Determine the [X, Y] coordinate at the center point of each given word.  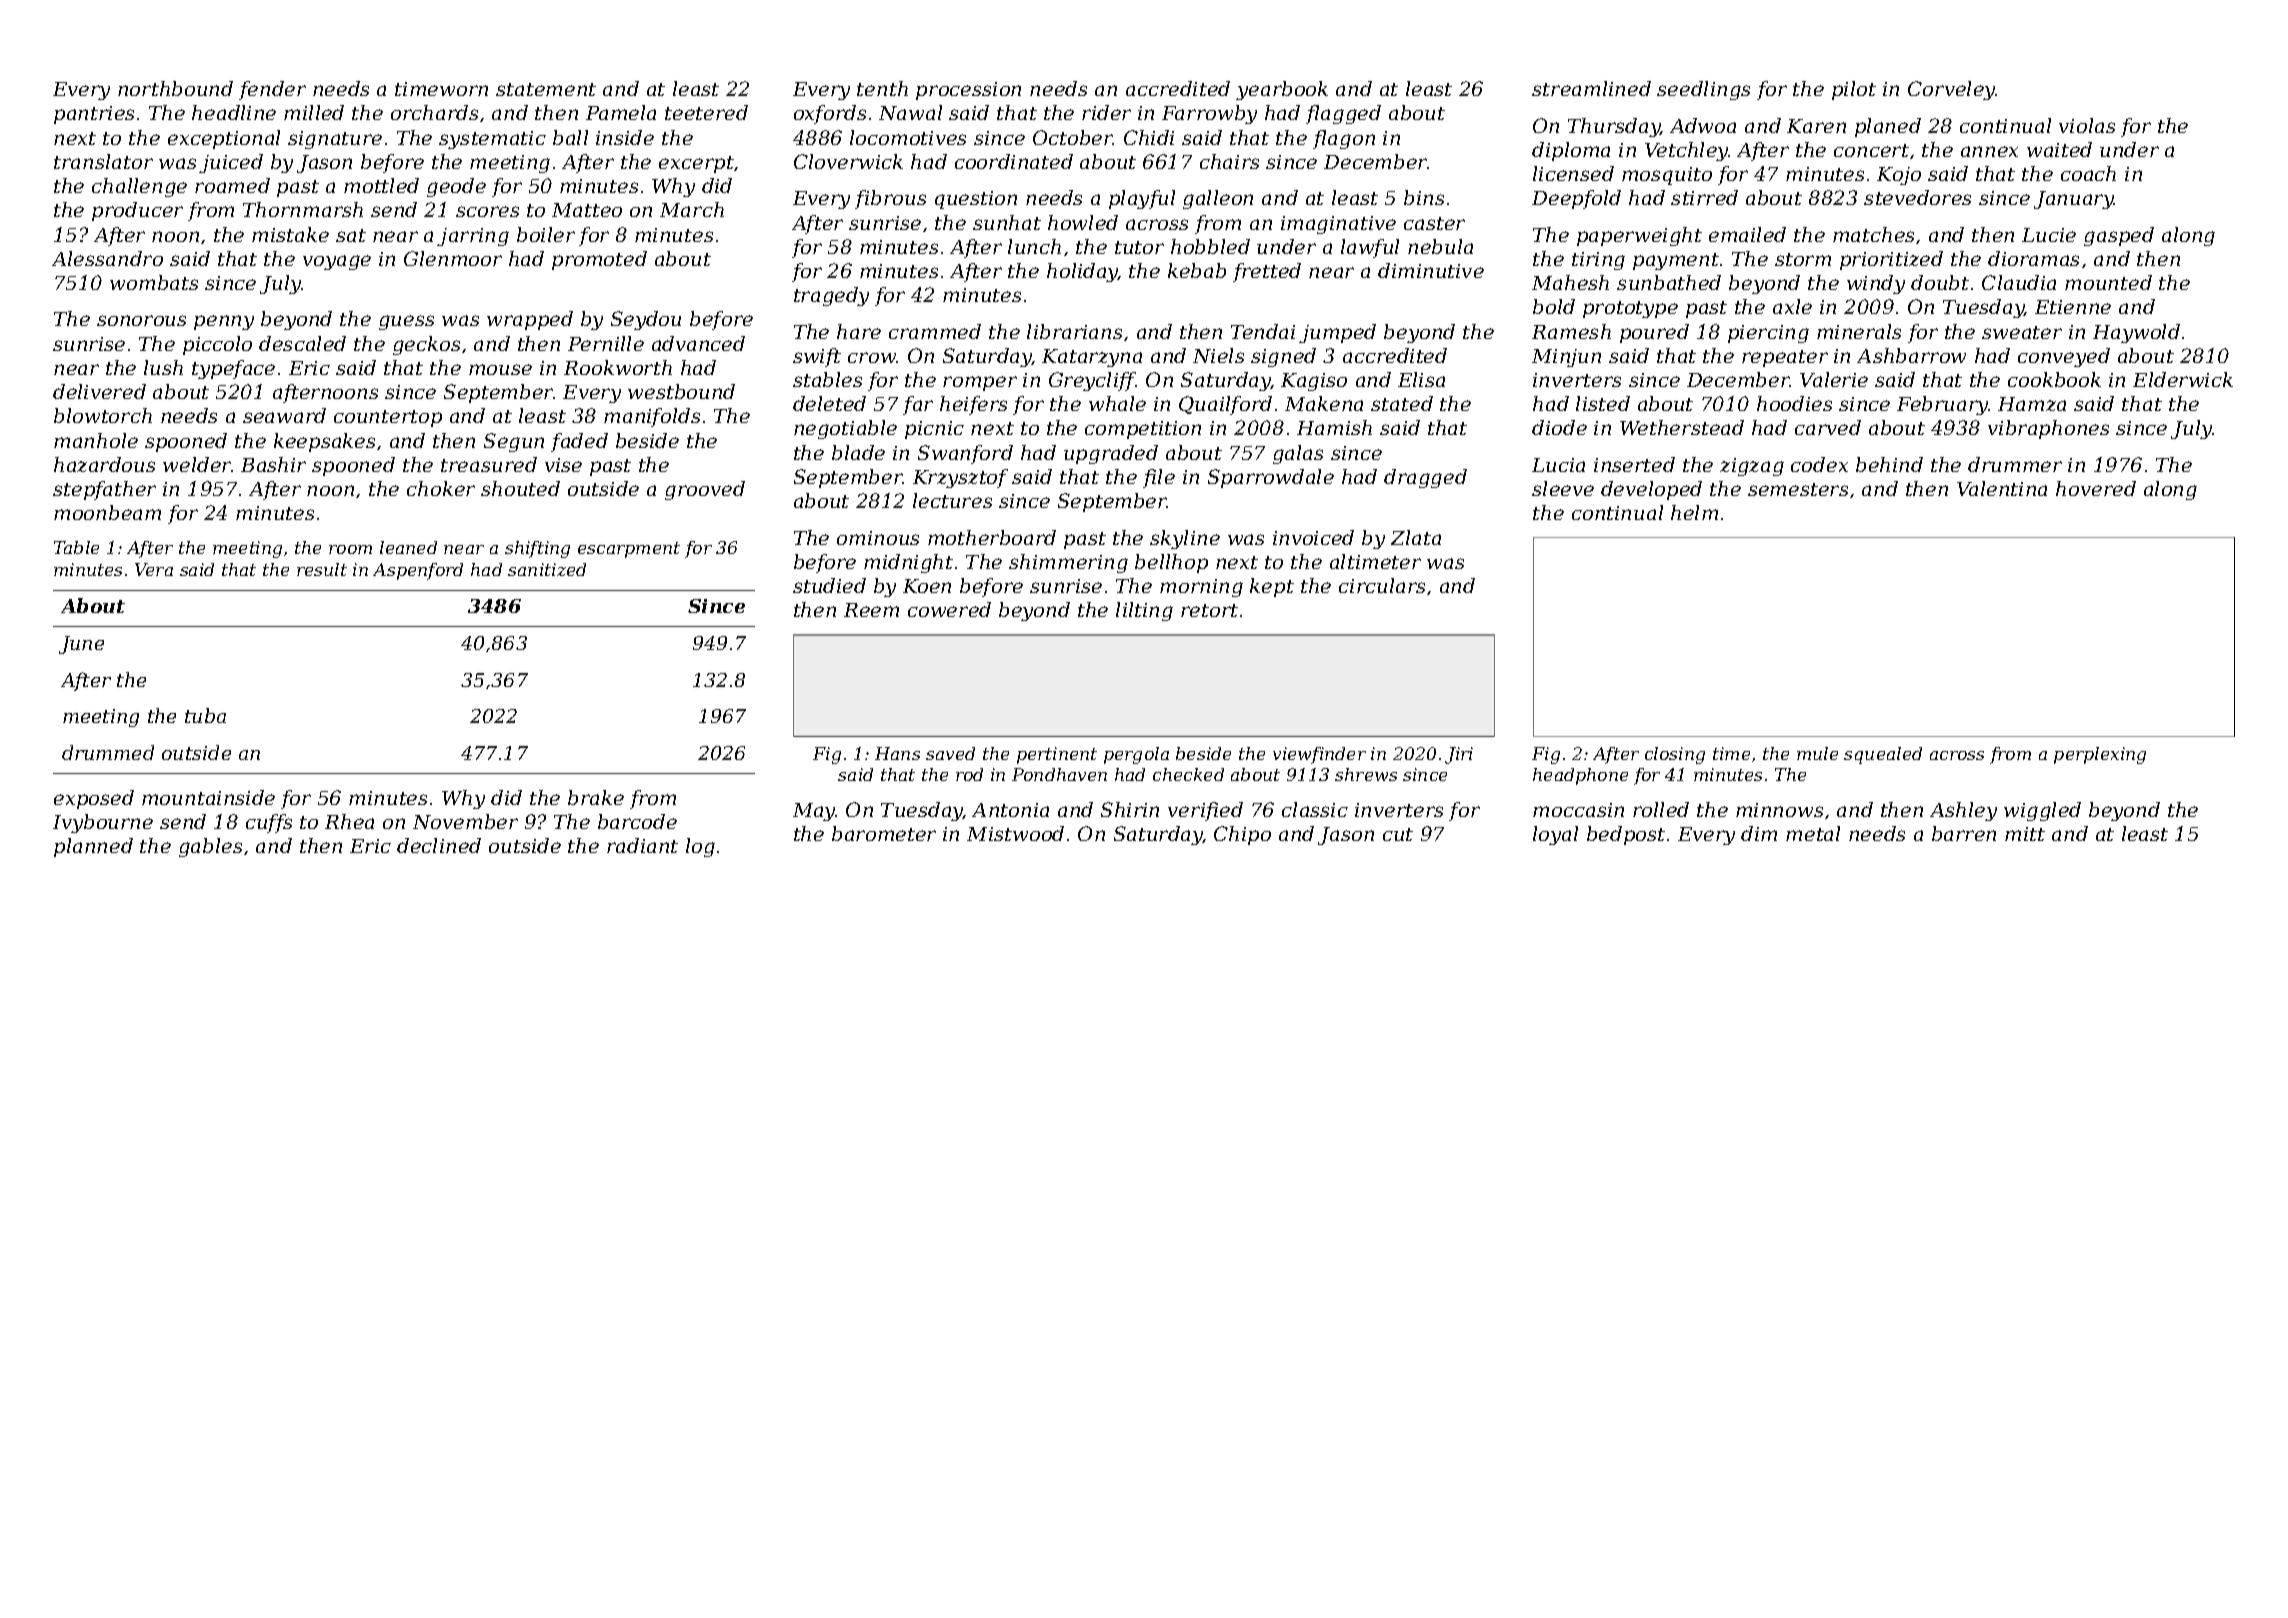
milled [314, 112]
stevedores [1917, 197]
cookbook [2054, 379]
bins [1424, 197]
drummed [108, 752]
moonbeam [107, 512]
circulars [1382, 585]
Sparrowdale [1271, 478]
